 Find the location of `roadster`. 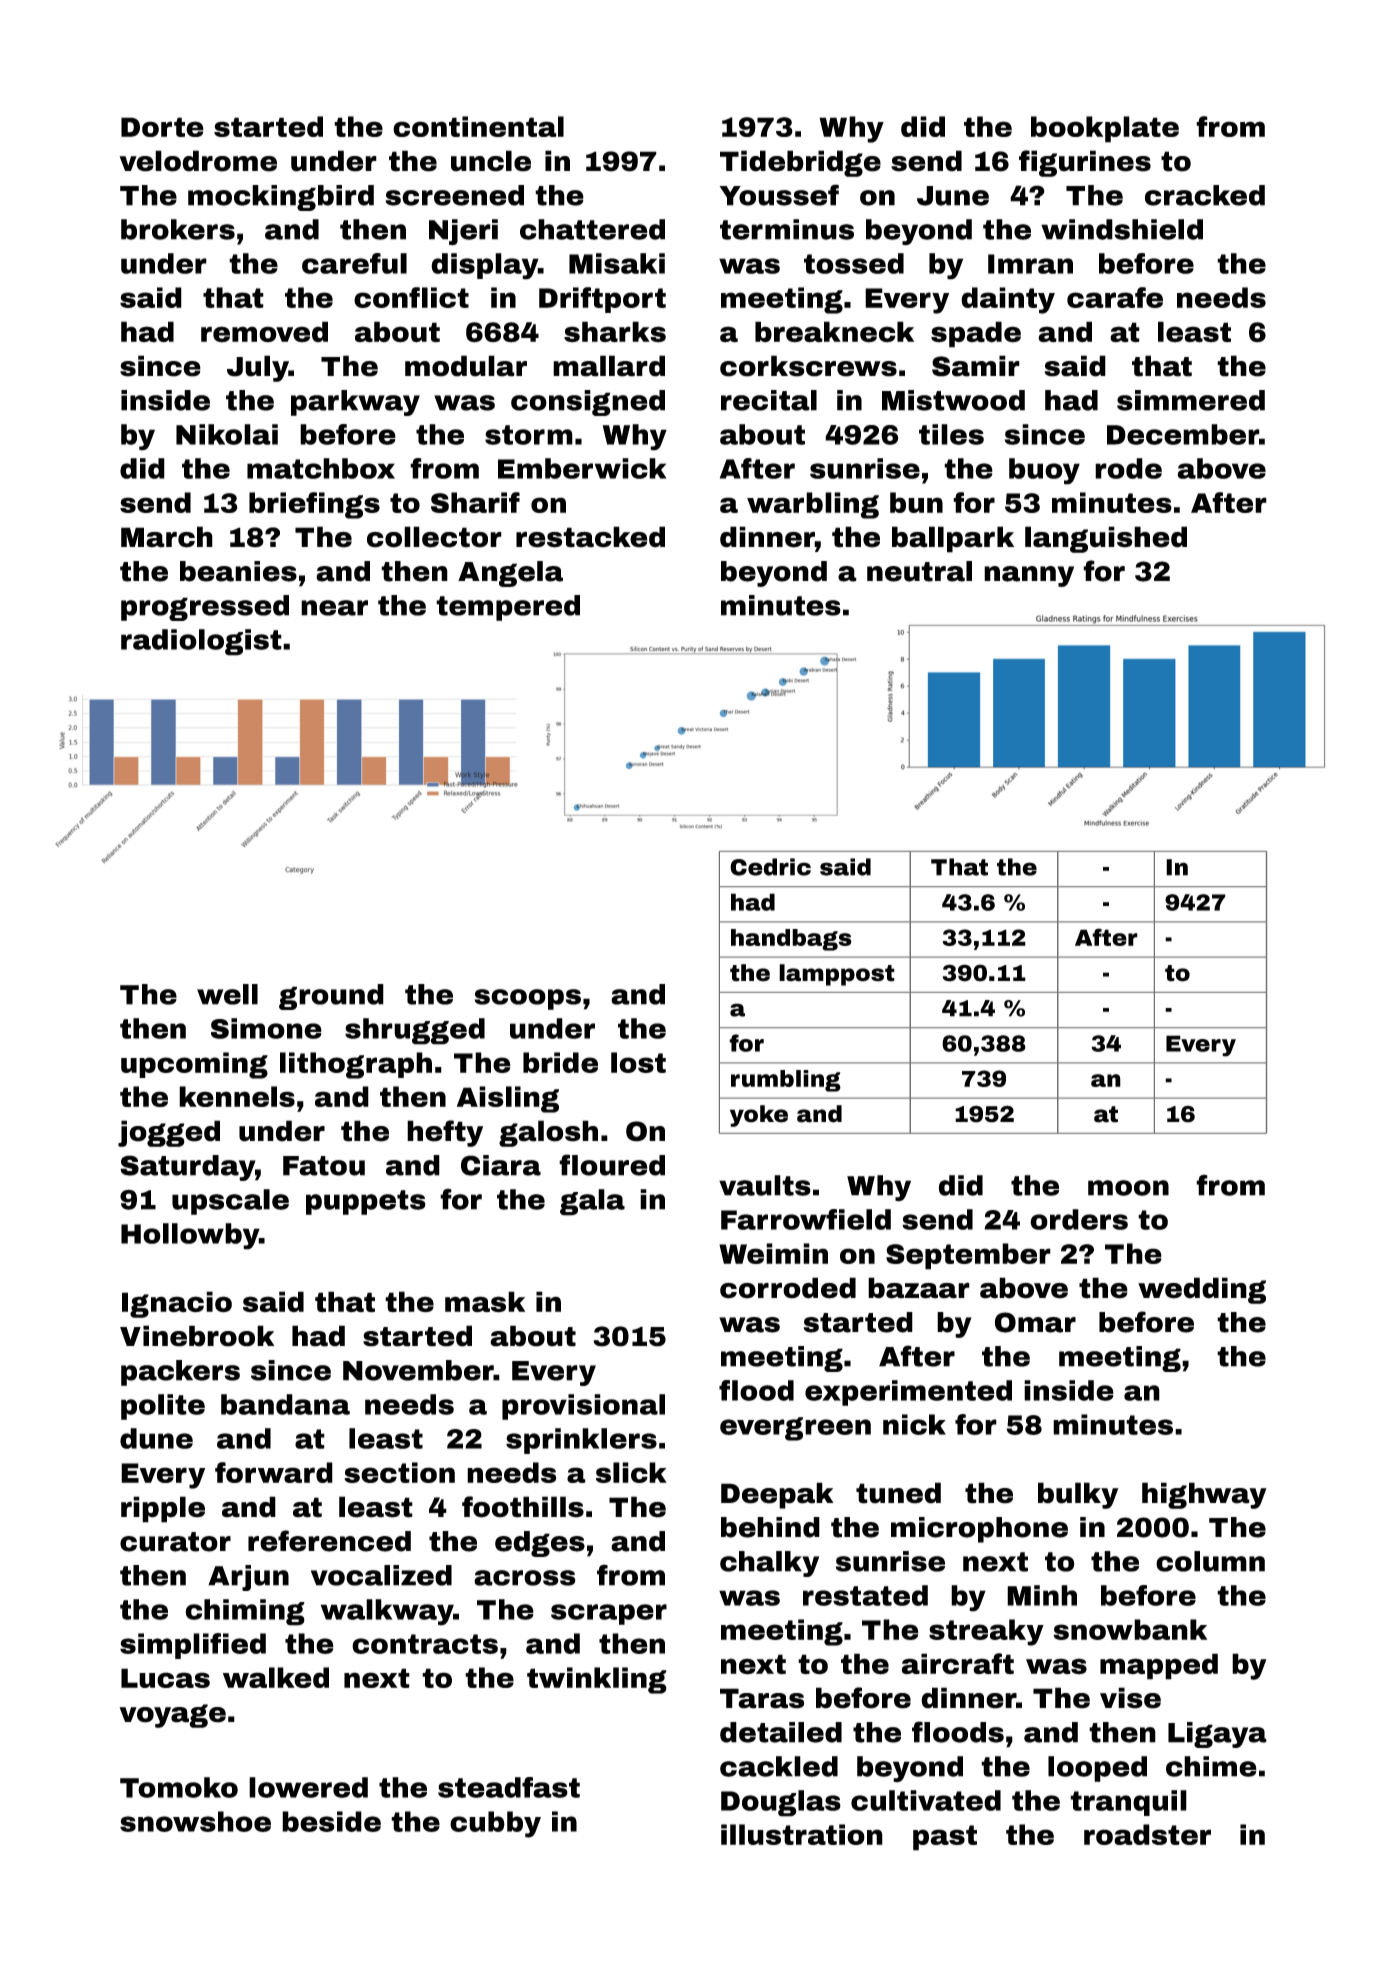

roadster is located at coordinates (1147, 1834).
